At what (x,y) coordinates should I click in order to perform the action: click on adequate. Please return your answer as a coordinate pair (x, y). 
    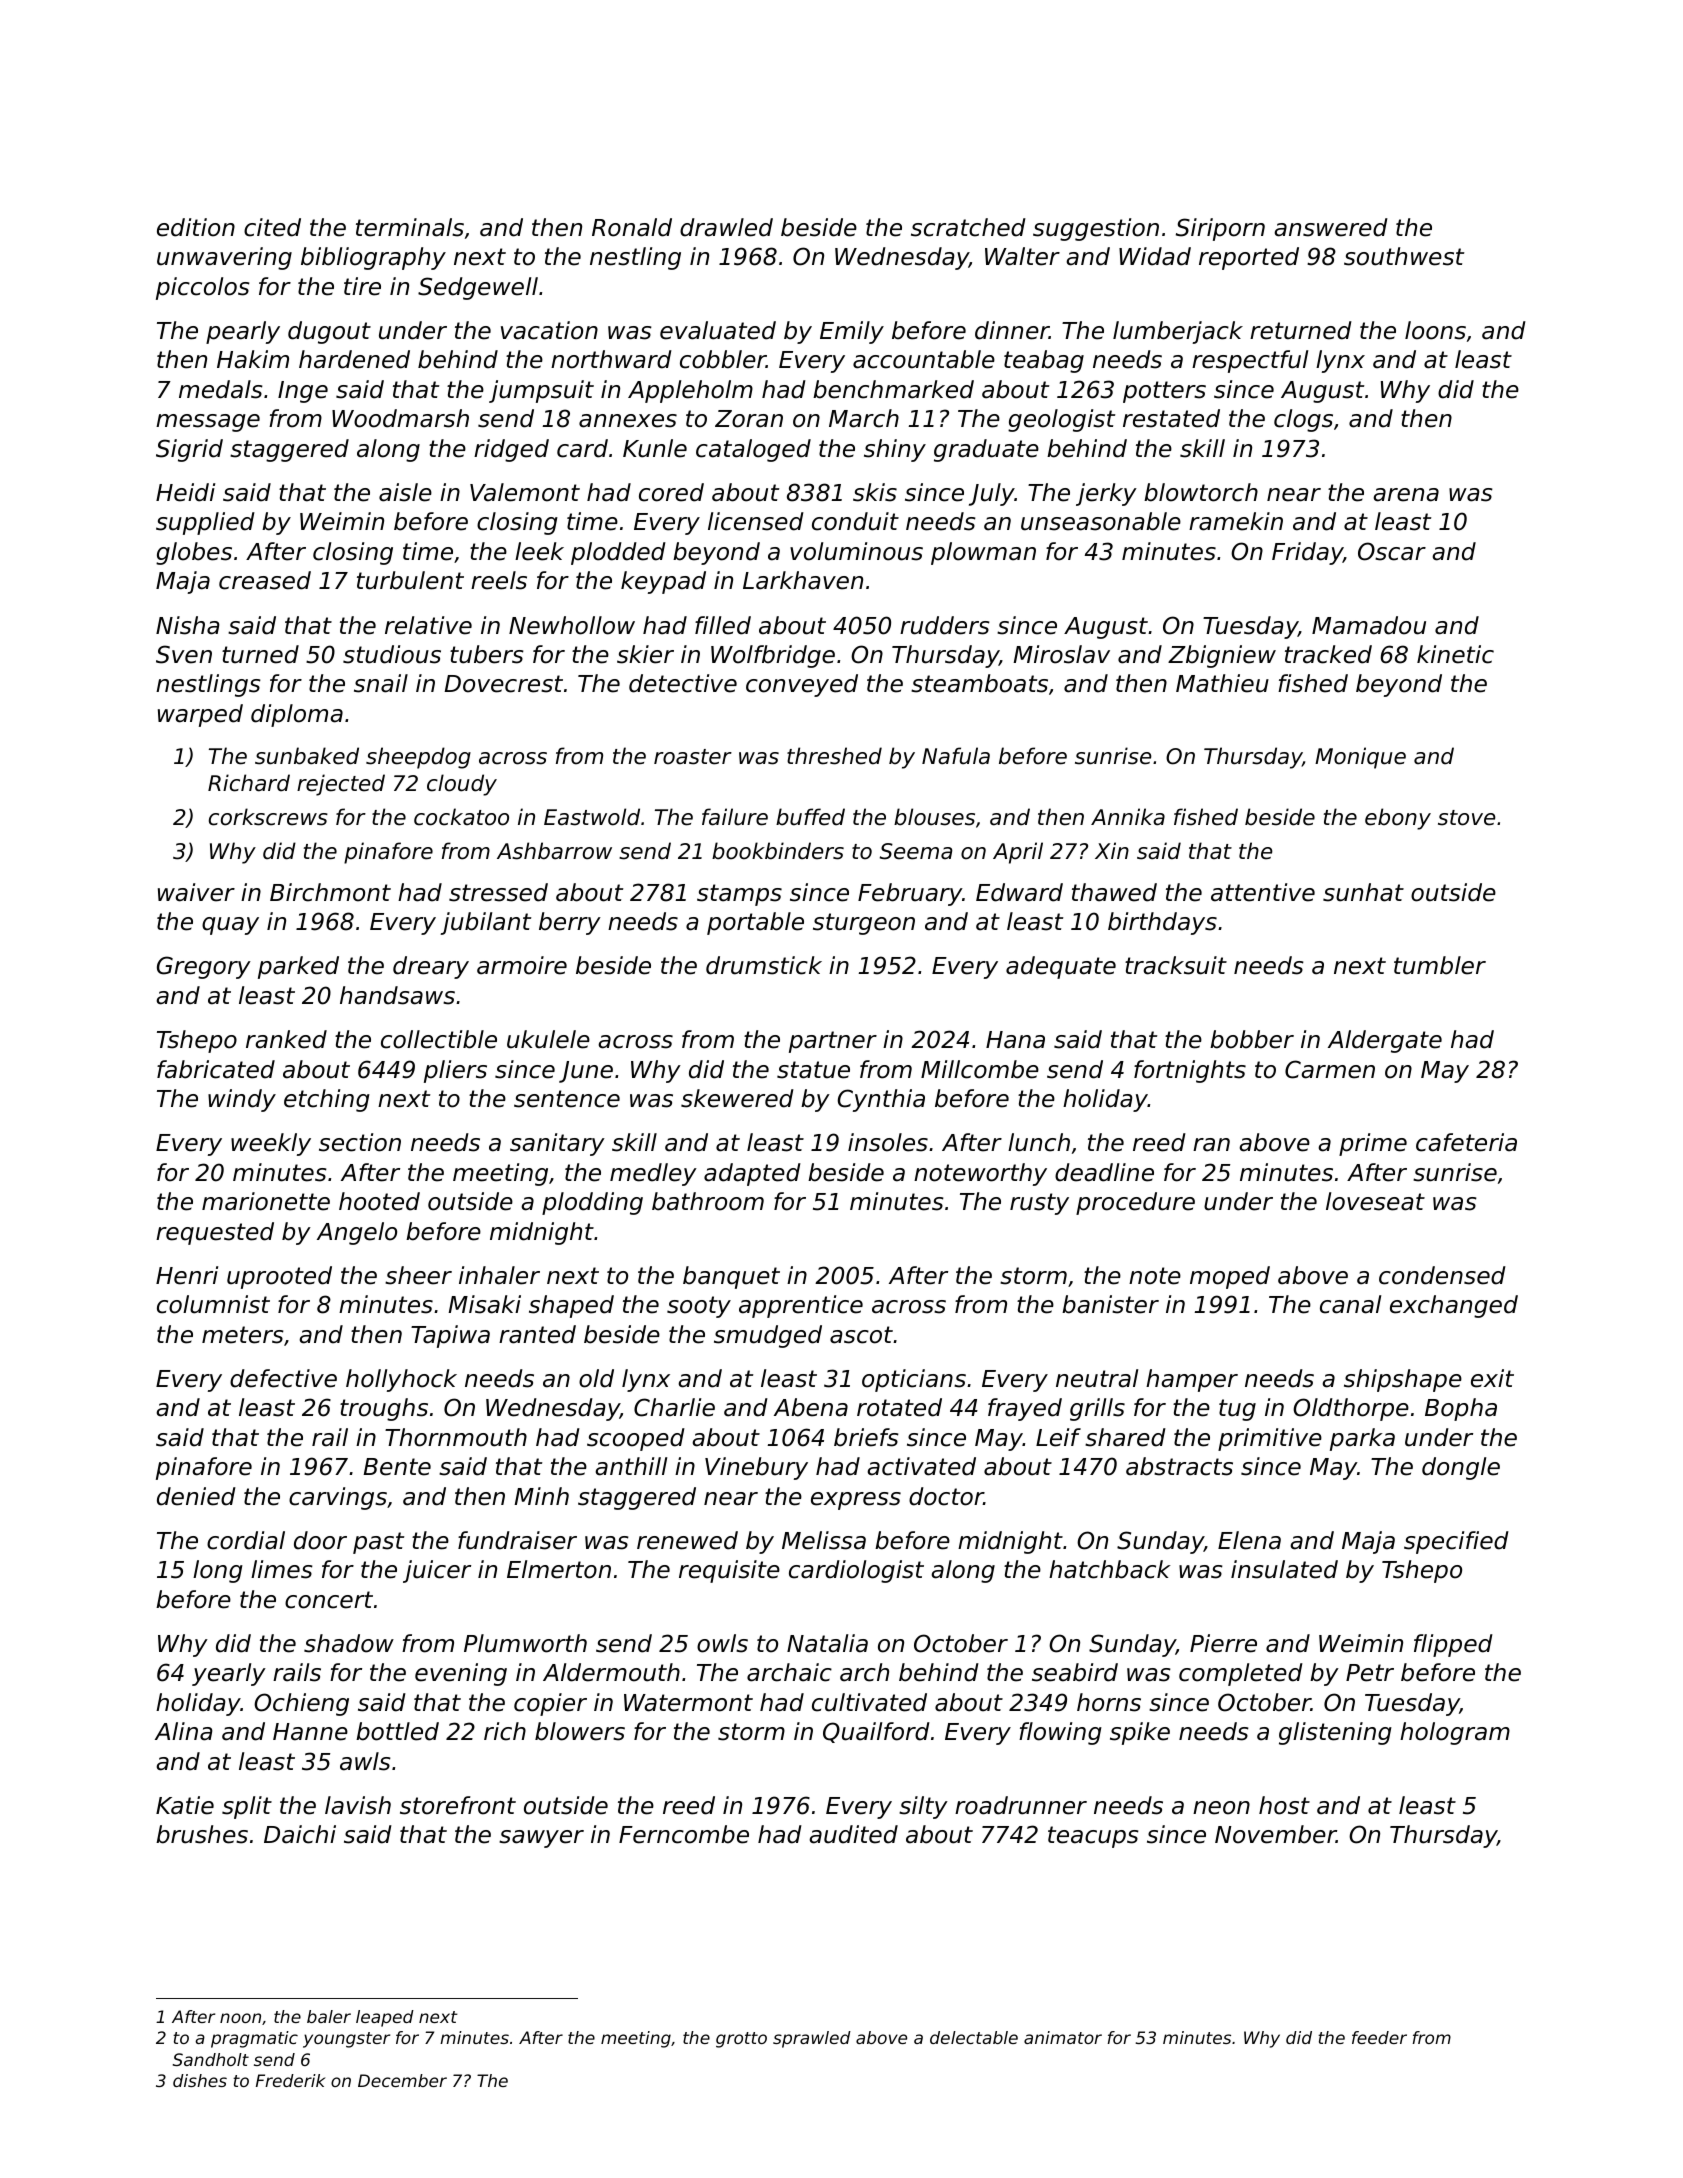
    Looking at the image, I should click on (1061, 967).
